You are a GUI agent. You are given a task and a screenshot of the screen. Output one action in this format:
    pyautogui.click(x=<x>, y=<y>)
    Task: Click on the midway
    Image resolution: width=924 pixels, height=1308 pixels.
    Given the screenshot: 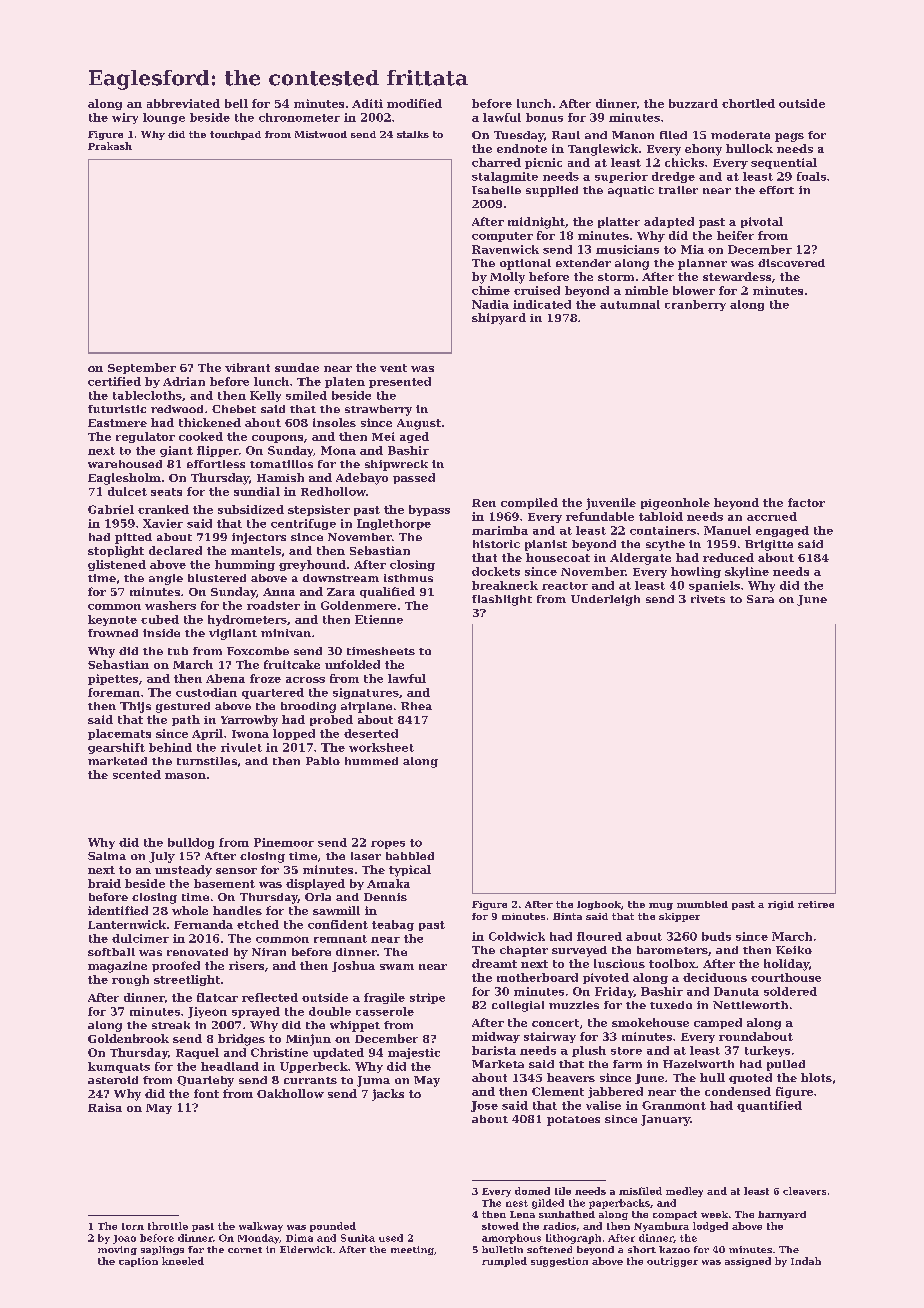 What is the action you would take?
    pyautogui.click(x=496, y=1037)
